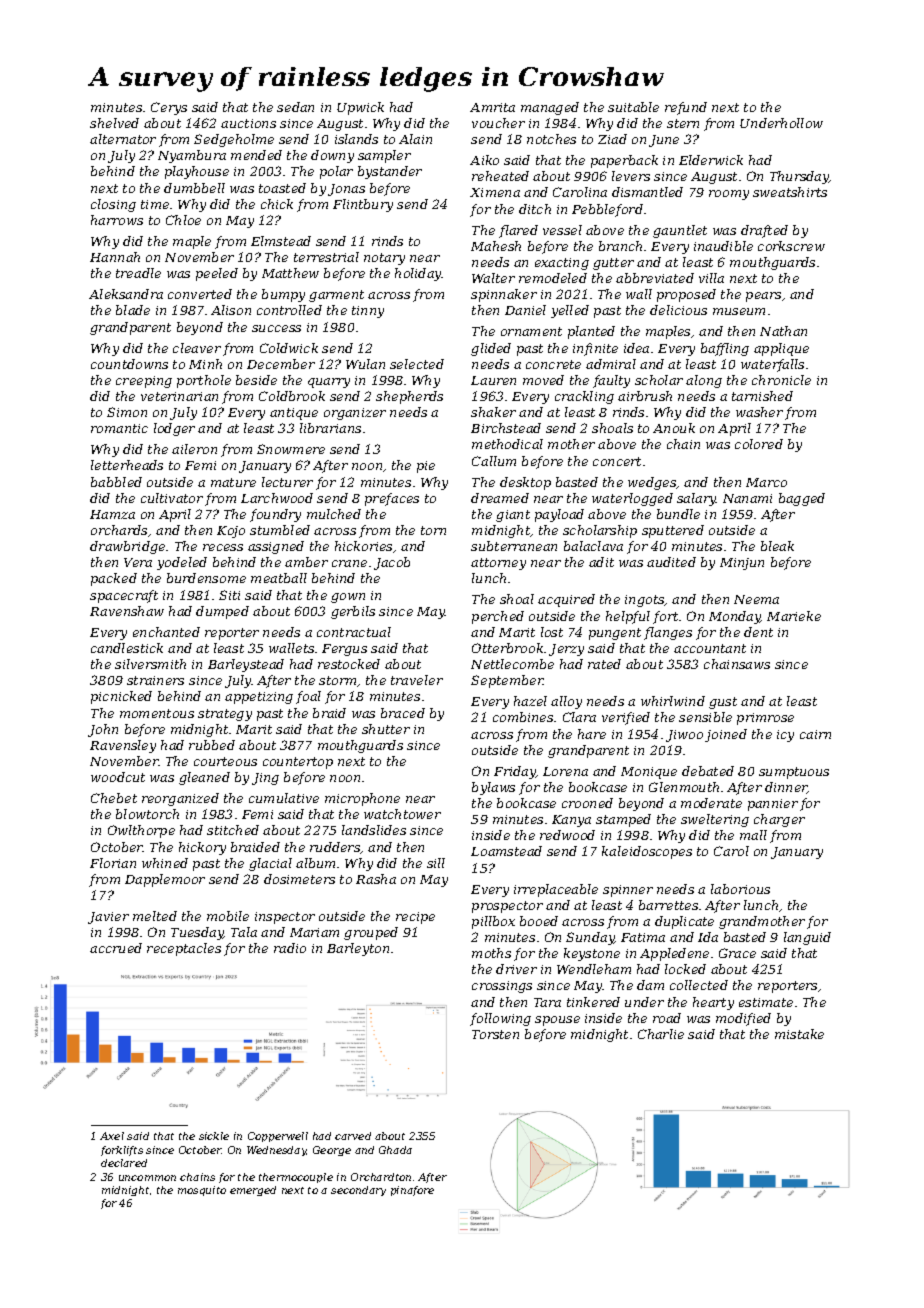  I want to click on Ziad, so click(612, 139).
